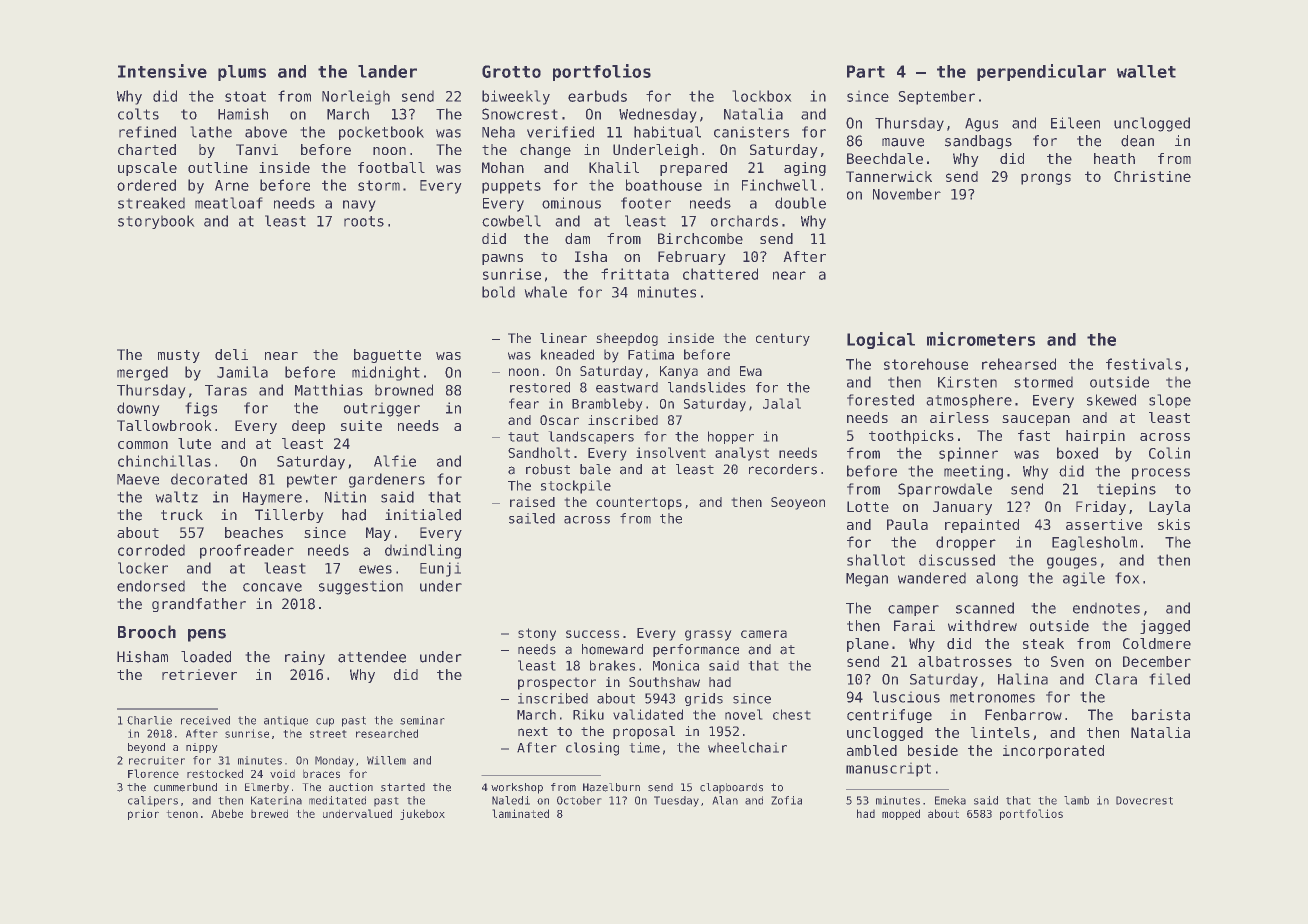  I want to click on wallet, so click(1146, 71).
